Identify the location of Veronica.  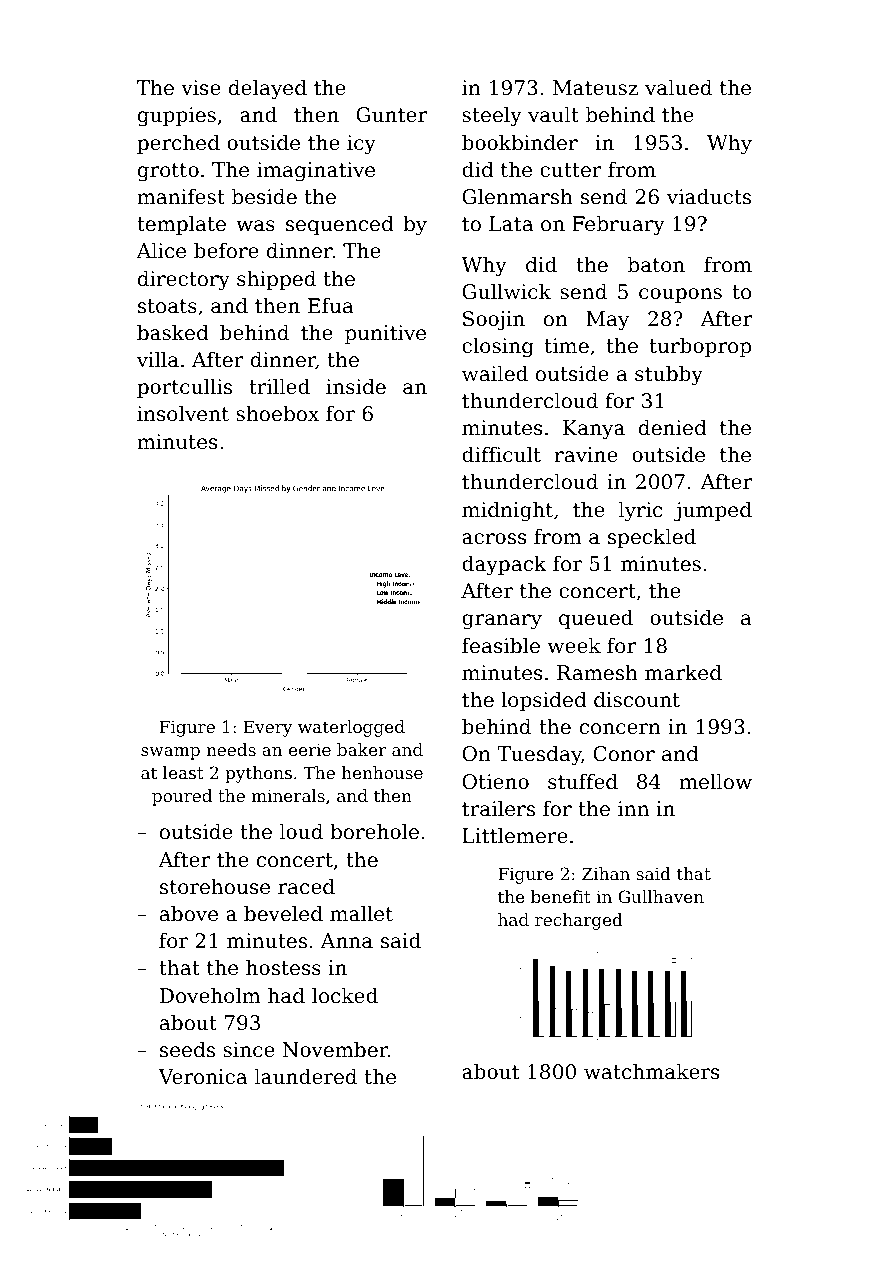
(202, 1077).
